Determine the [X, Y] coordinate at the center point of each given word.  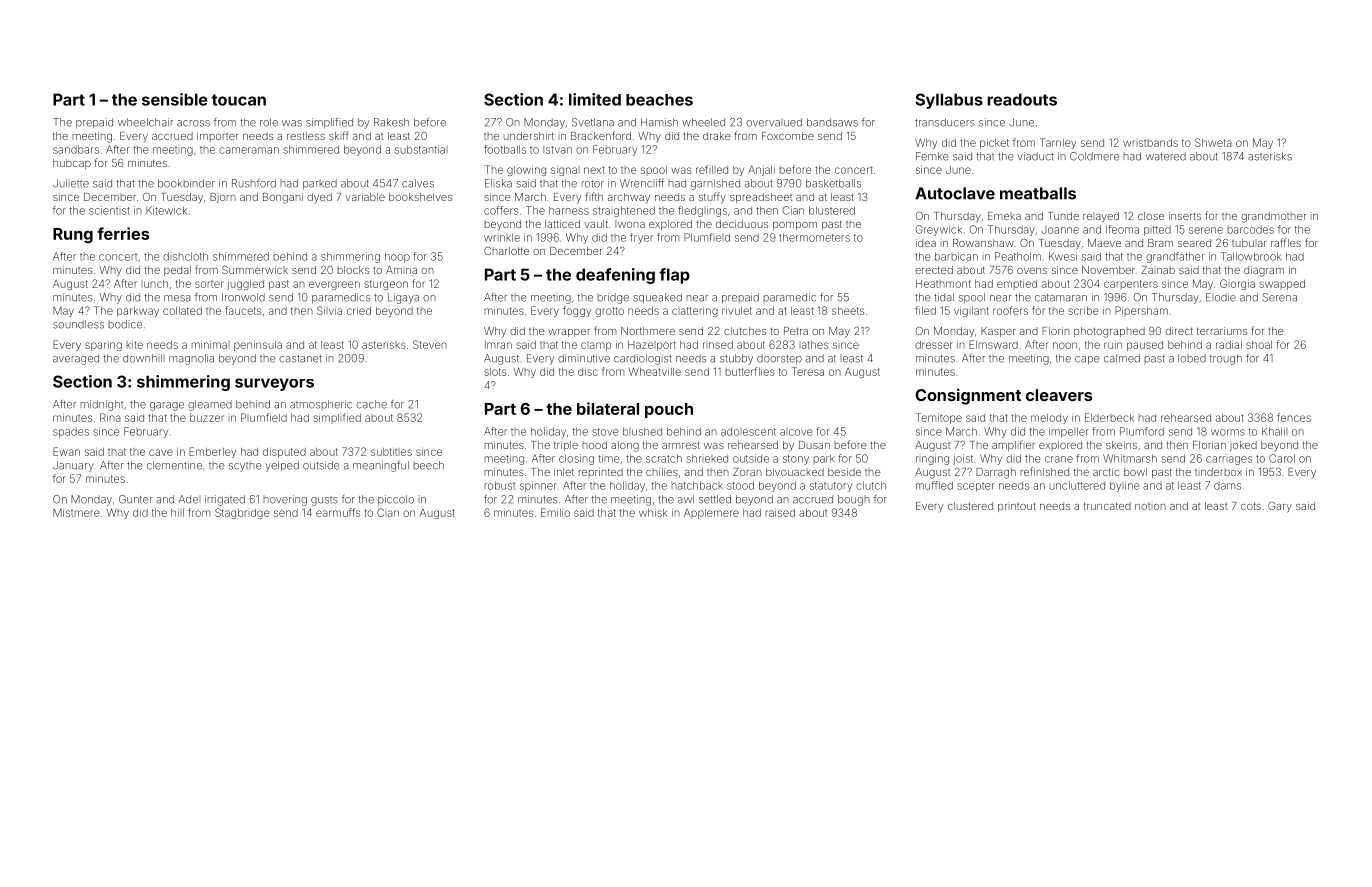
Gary [1280, 507]
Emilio [555, 512]
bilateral [608, 408]
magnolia [191, 359]
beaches [659, 100]
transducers [945, 122]
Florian [1209, 445]
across [193, 123]
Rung [73, 235]
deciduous [742, 224]
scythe [245, 467]
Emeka [1004, 216]
